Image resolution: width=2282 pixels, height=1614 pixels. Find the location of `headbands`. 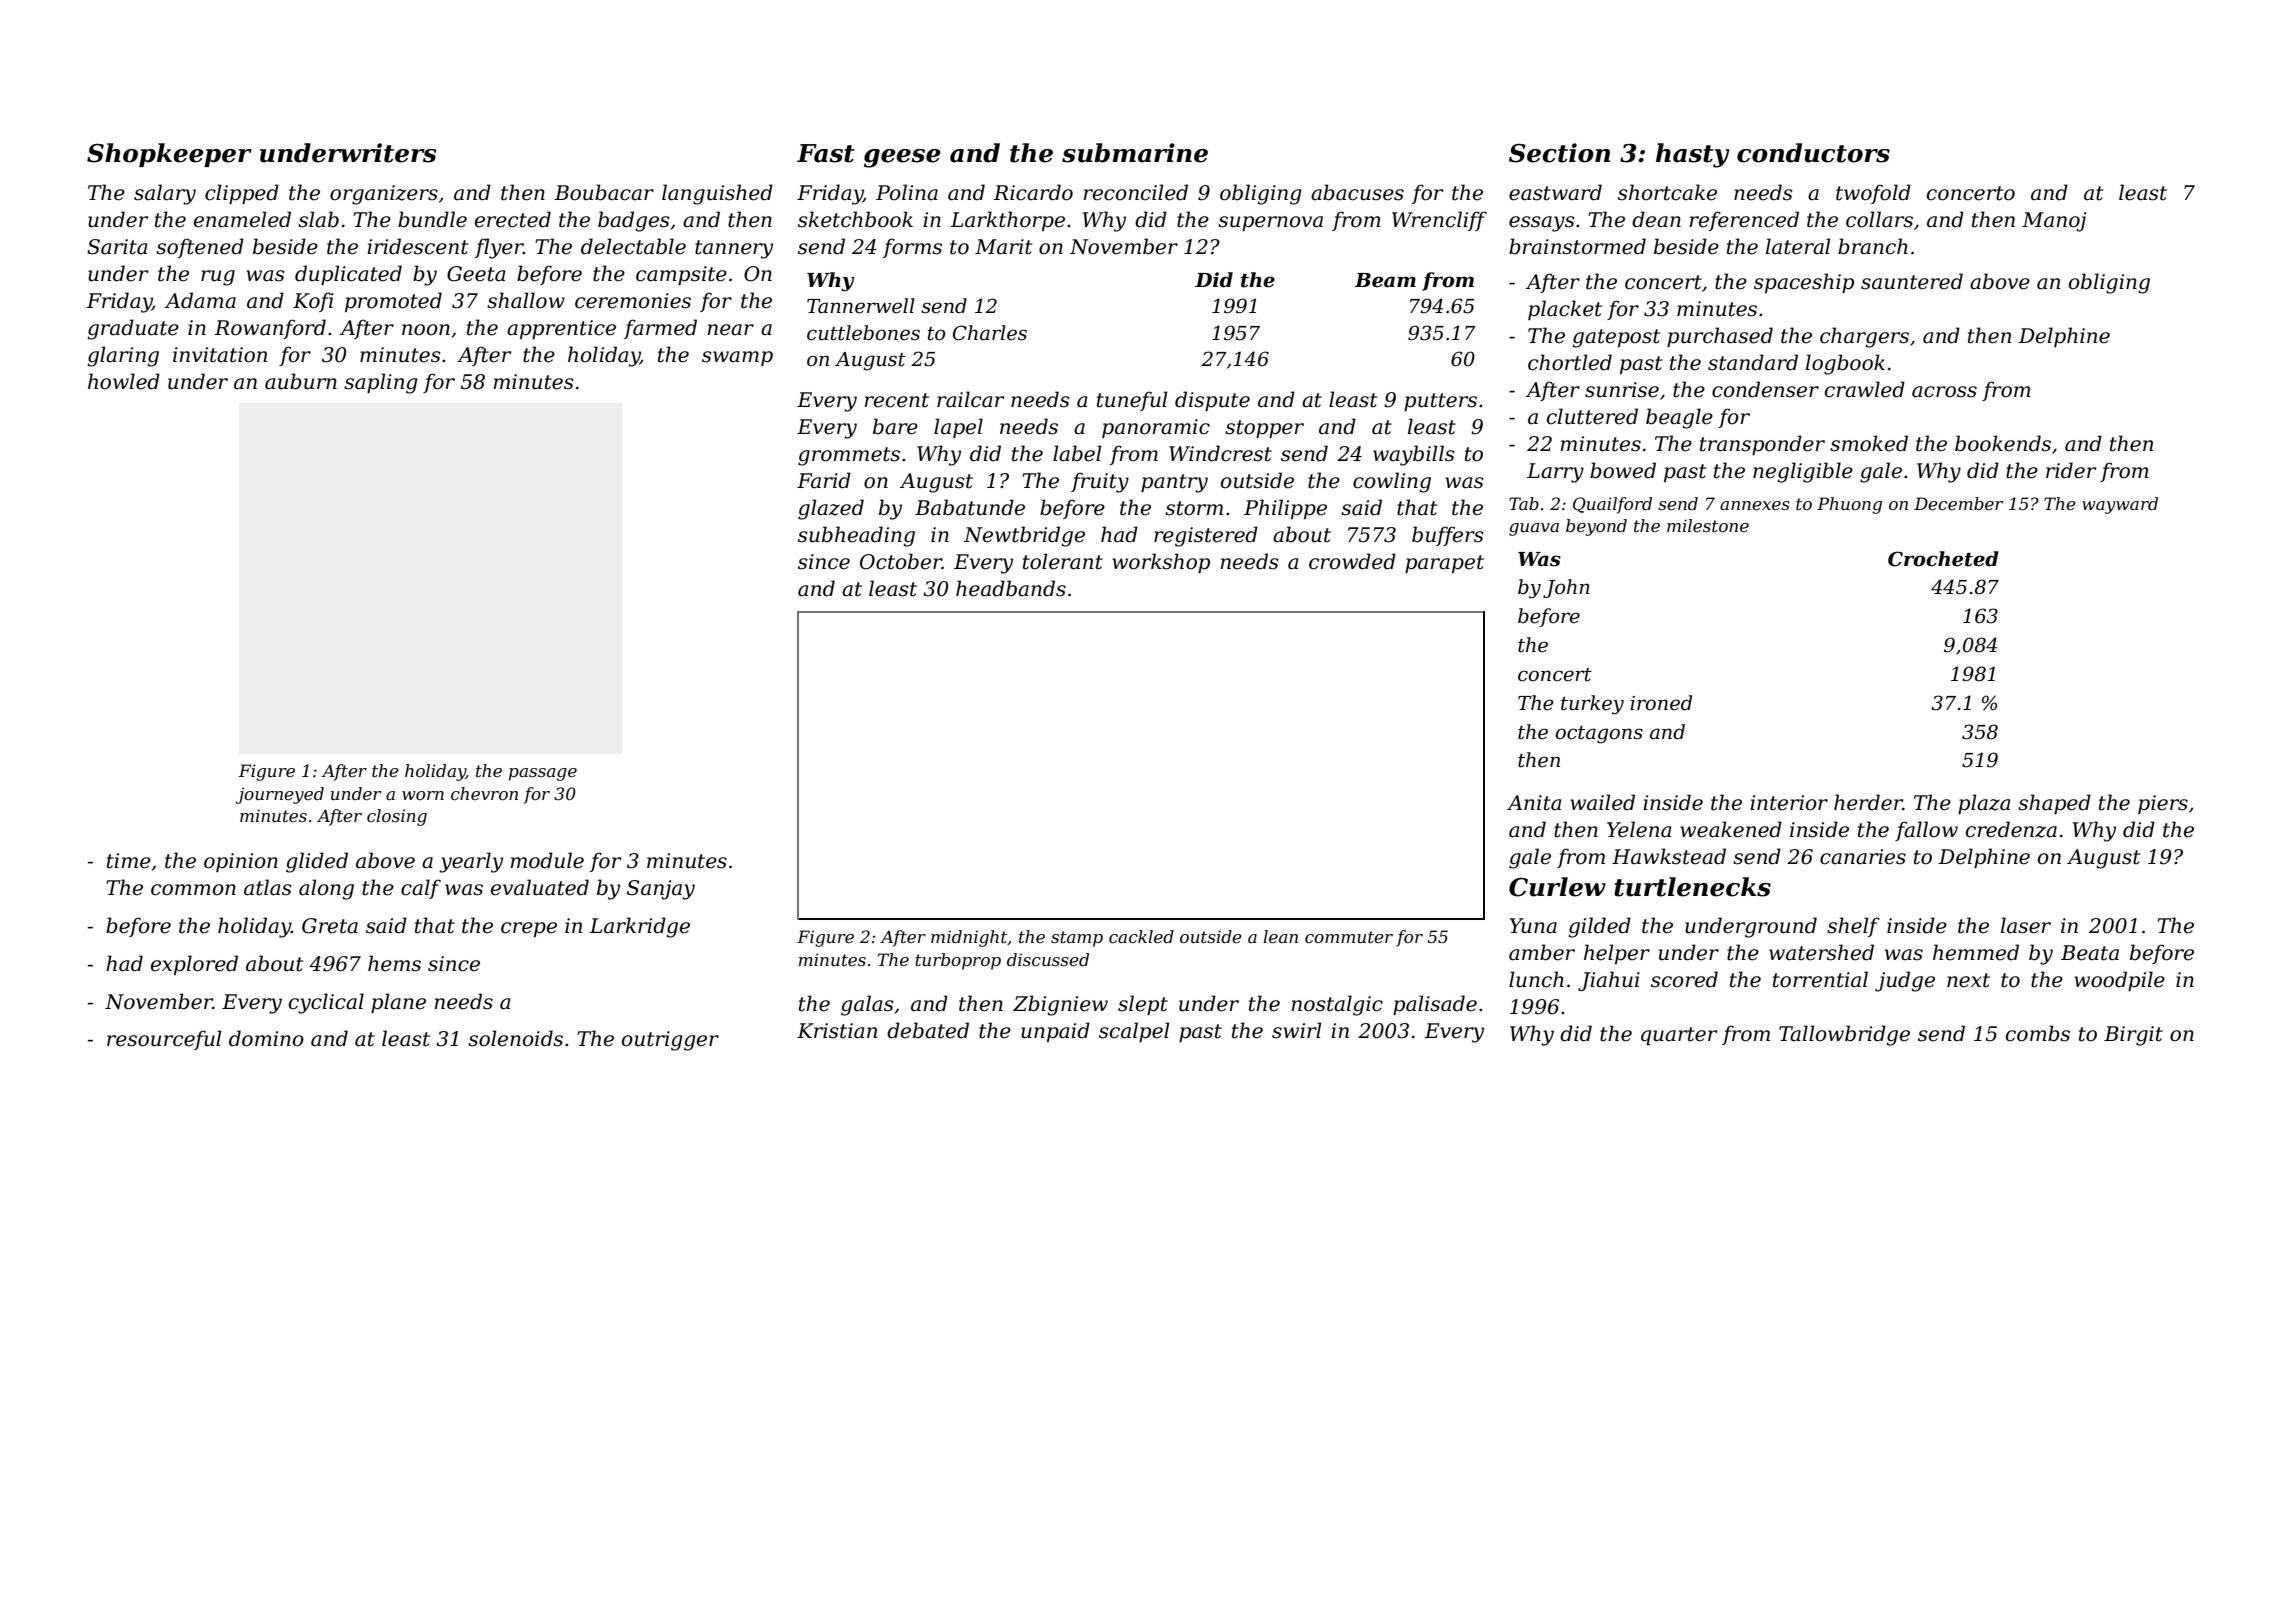

headbands is located at coordinates (1011, 588).
